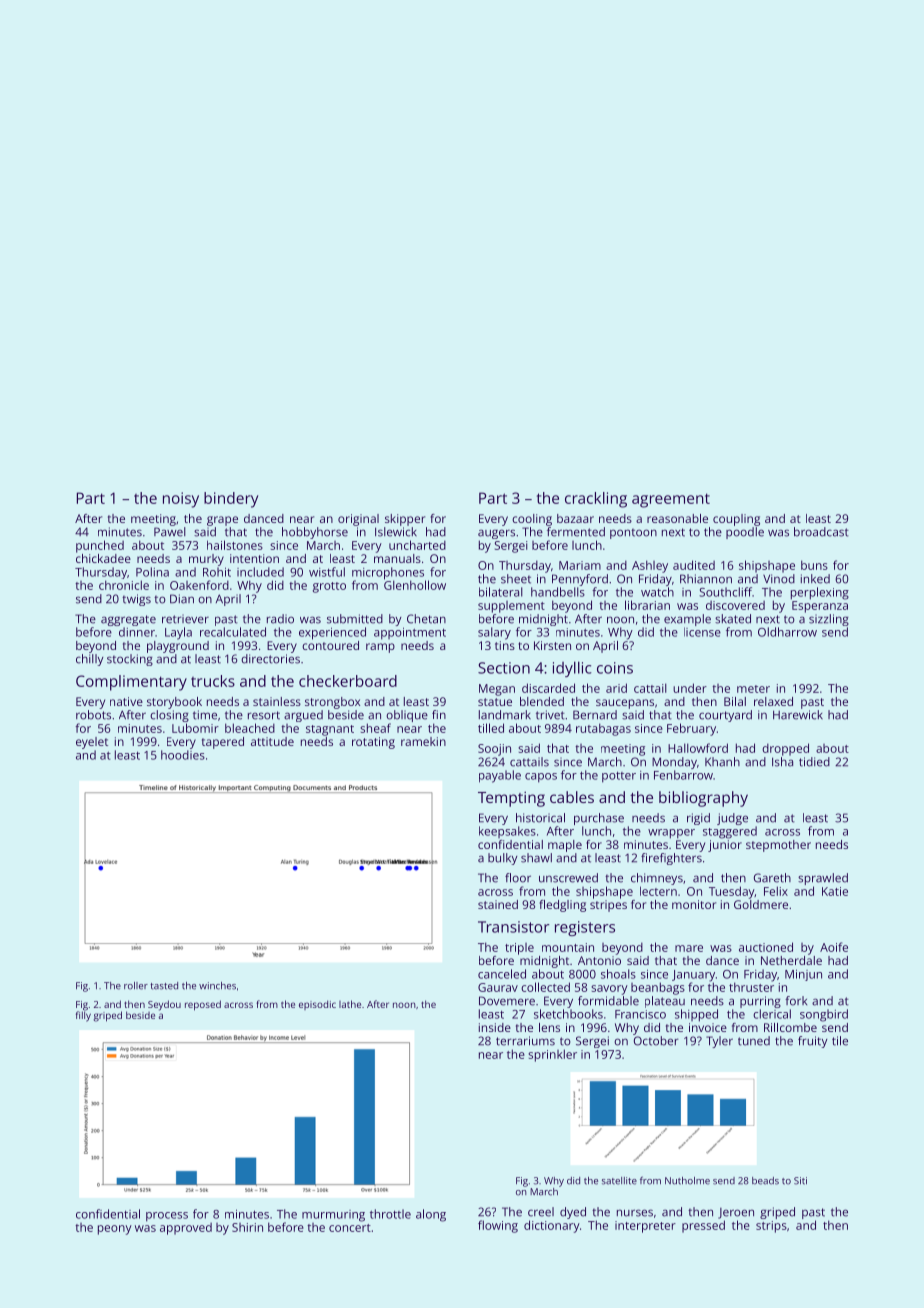 The width and height of the page is (924, 1308). Describe the element at coordinates (136, 986) in the page. I see `roller` at that location.
